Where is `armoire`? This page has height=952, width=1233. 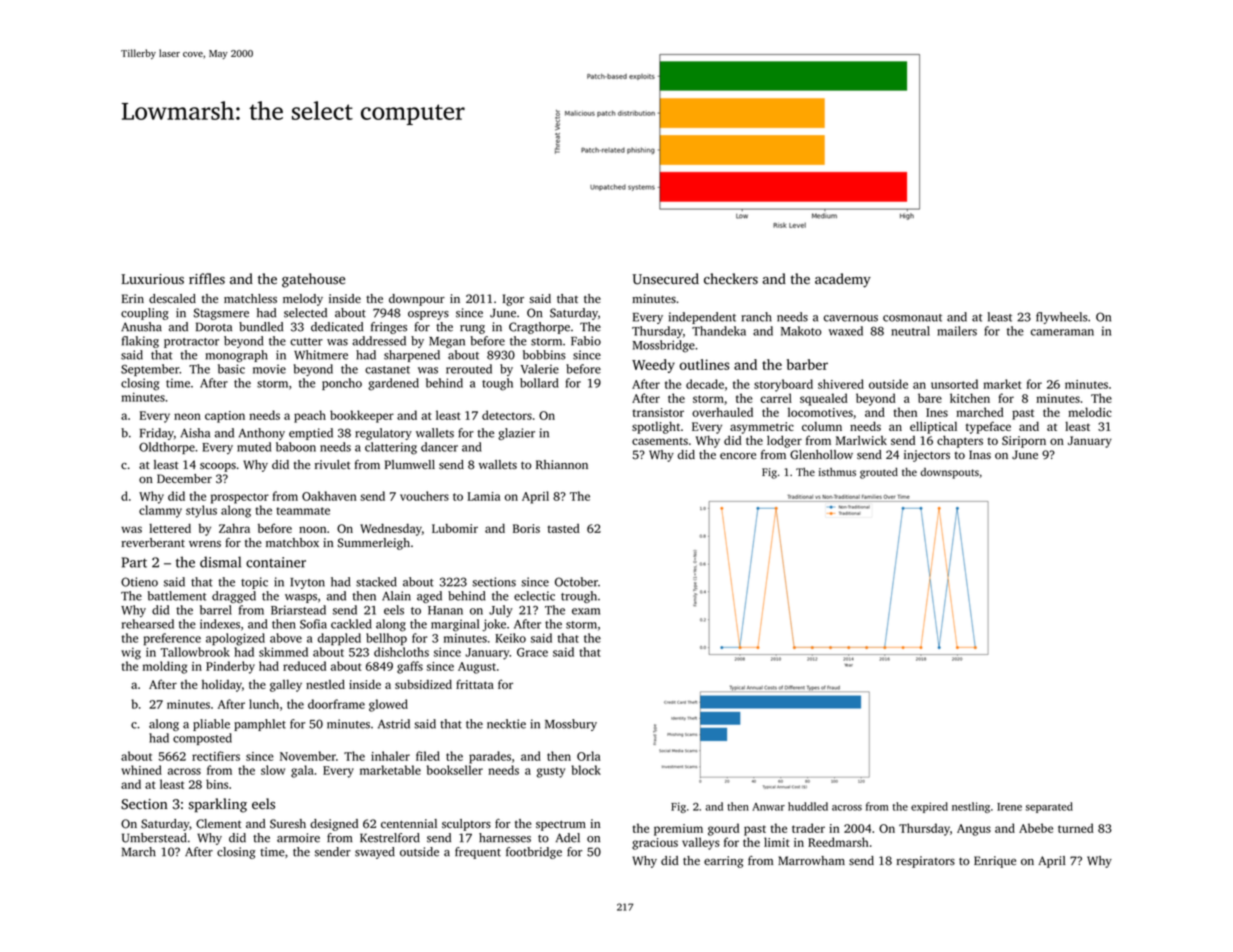 armoire is located at coordinates (298, 838).
